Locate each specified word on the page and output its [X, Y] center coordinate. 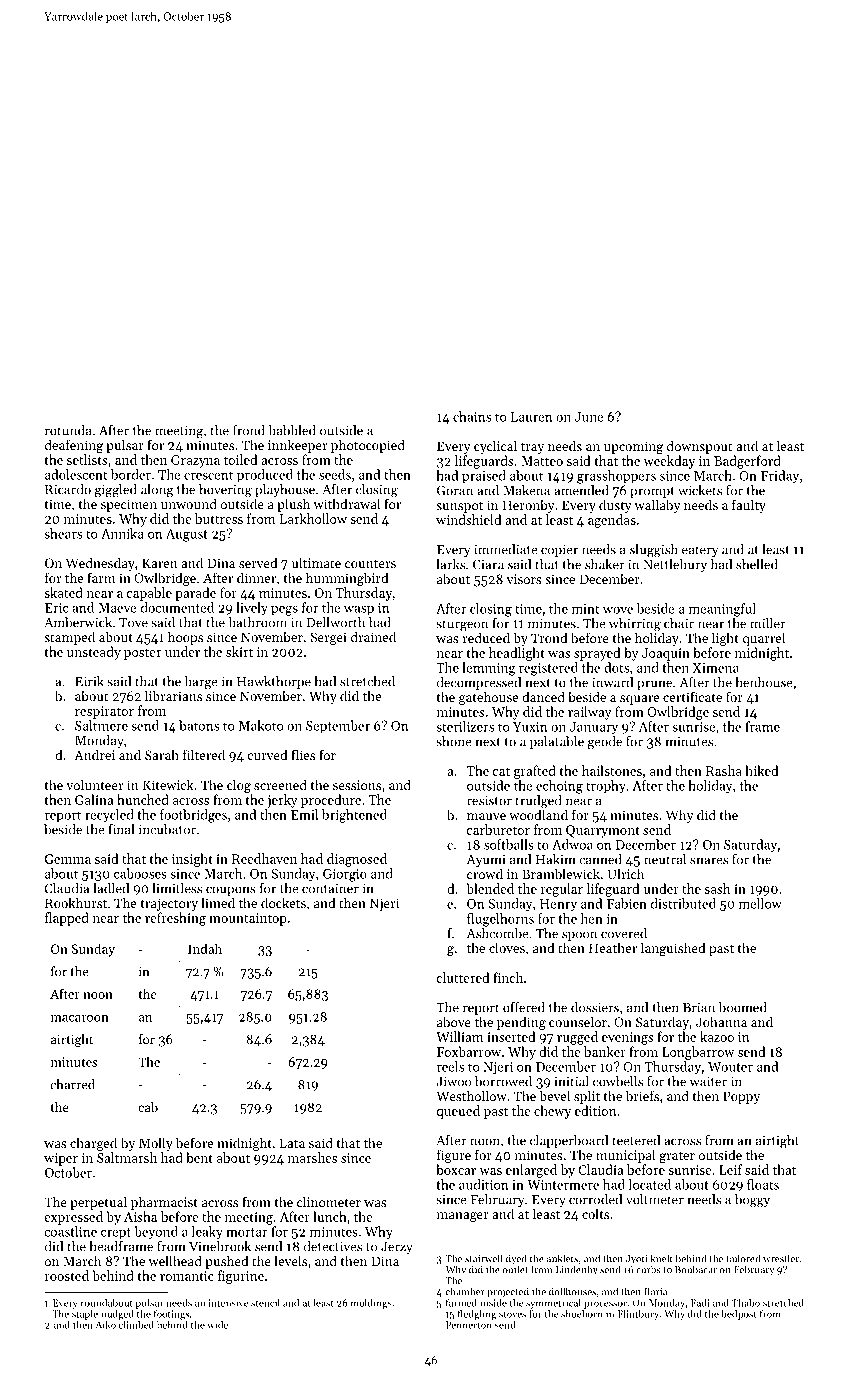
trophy [606, 787]
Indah [205, 948]
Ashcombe [498, 933]
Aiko [105, 1325]
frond [249, 430]
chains [472, 416]
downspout [699, 447]
